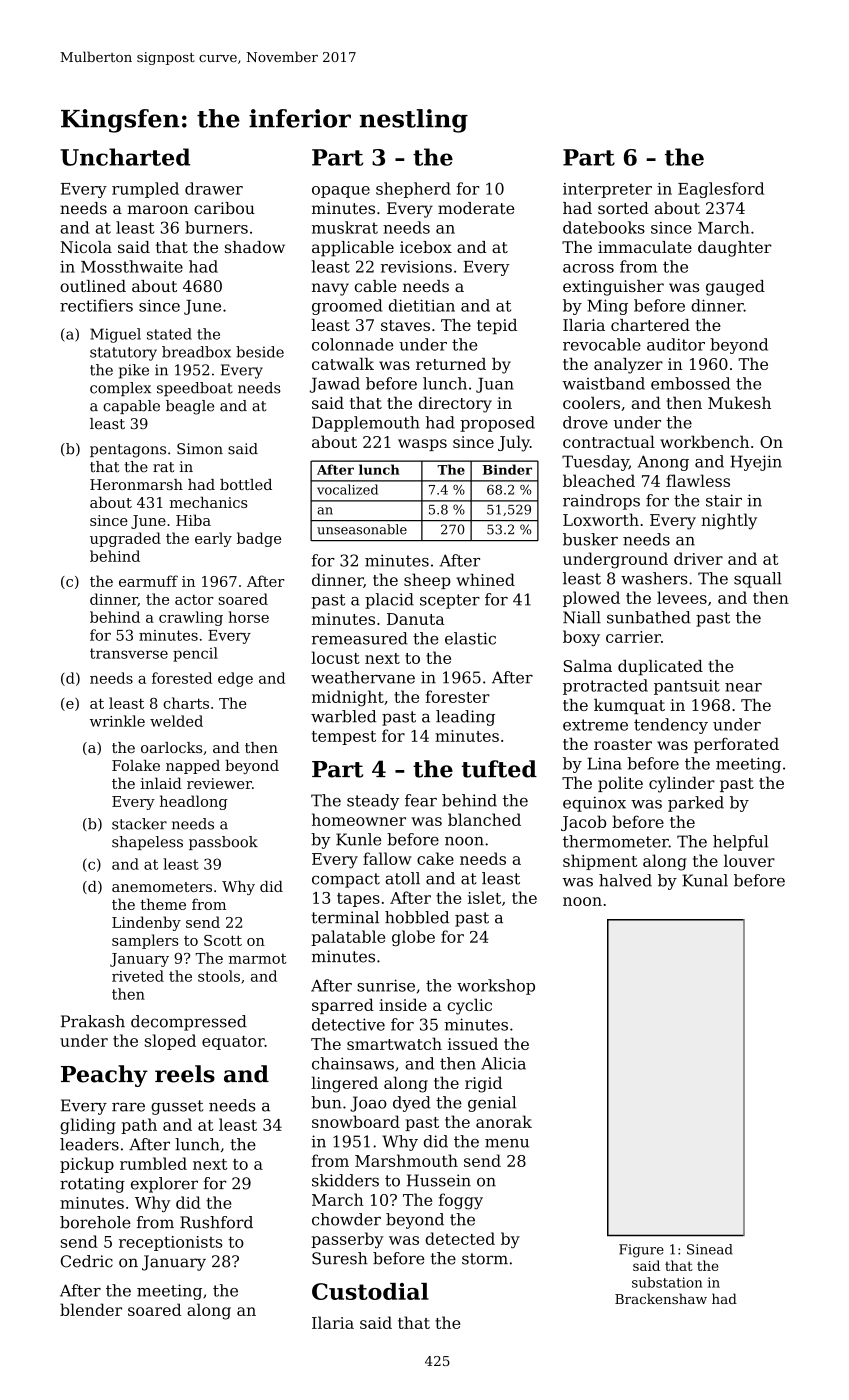  What do you see at coordinates (193, 520) in the screenshot?
I see `Hiba` at bounding box center [193, 520].
